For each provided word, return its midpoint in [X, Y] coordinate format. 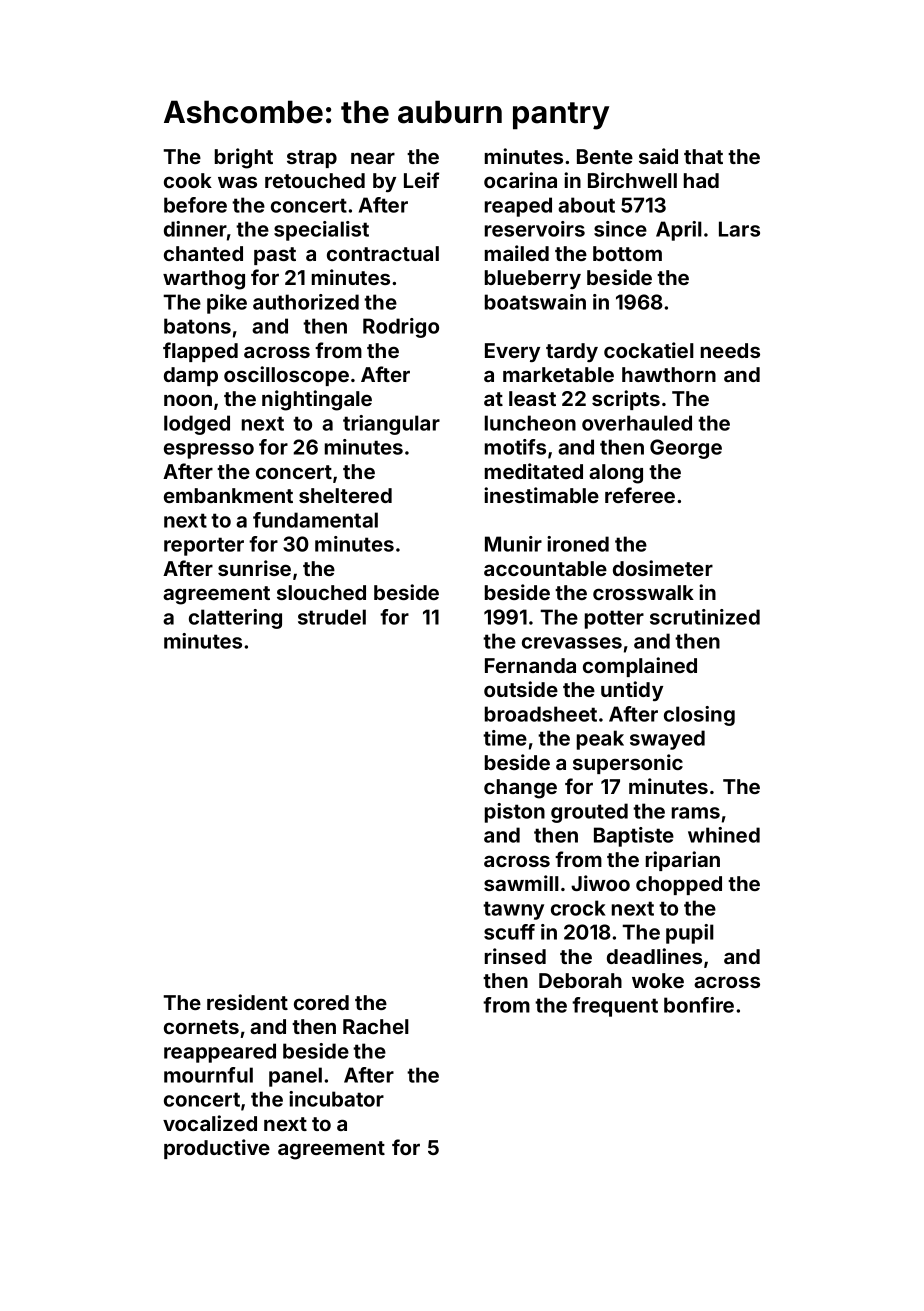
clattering [235, 619]
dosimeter [663, 568]
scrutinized [705, 617]
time [505, 738]
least [532, 398]
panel [295, 1077]
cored [321, 1002]
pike [227, 304]
